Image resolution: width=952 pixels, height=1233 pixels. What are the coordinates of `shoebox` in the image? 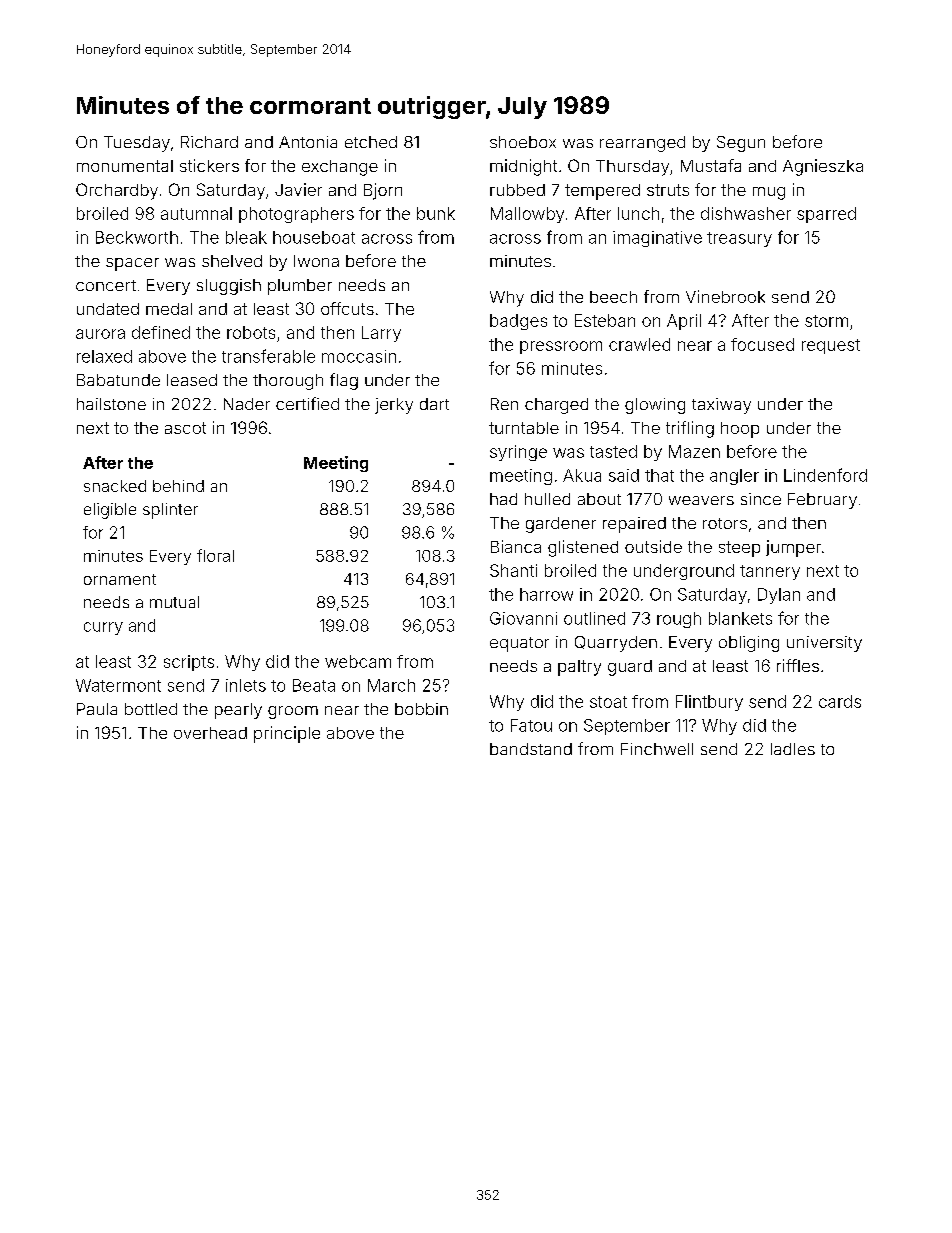 It's located at (523, 142).
